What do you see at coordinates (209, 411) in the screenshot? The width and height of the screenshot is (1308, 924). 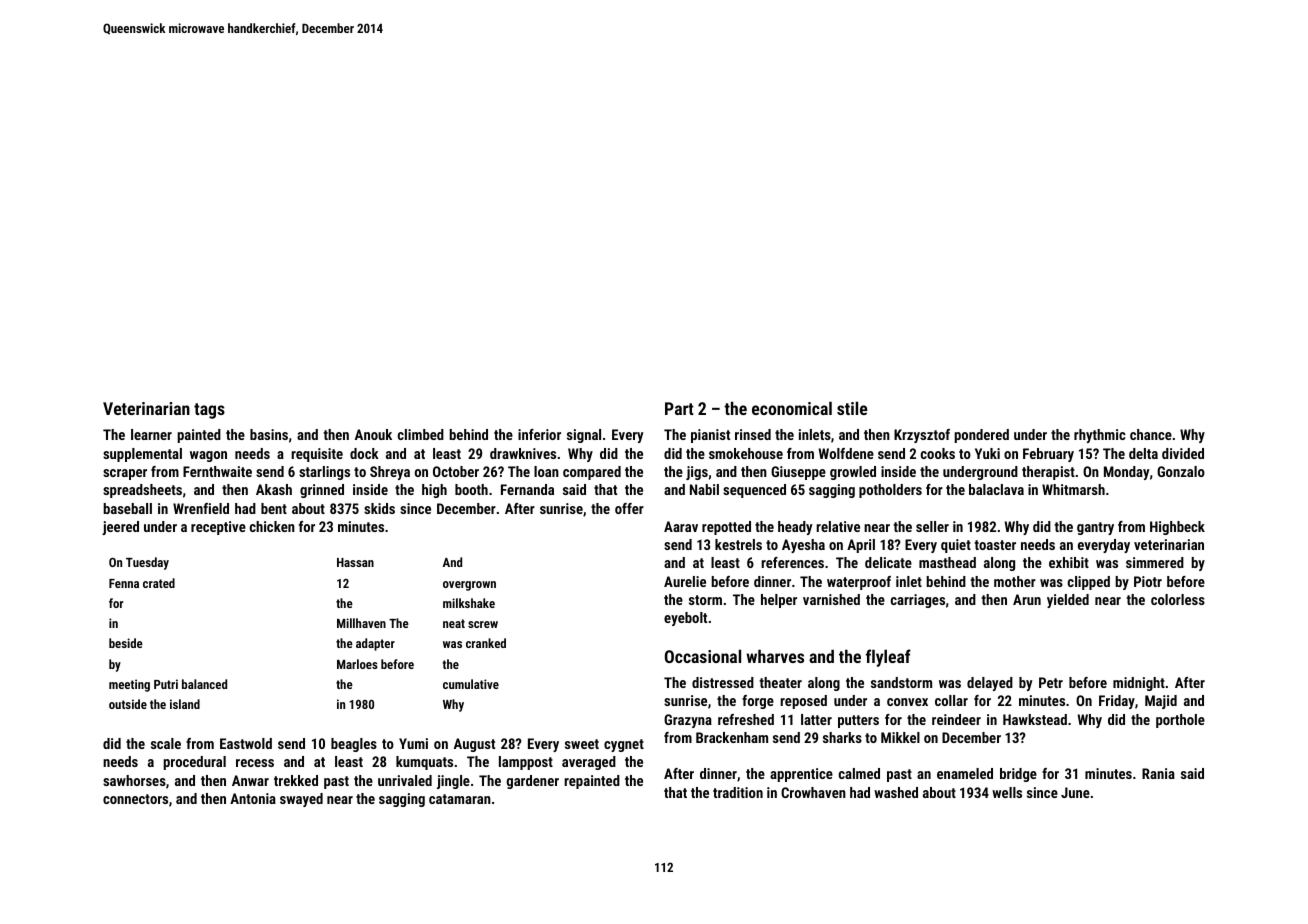 I see `tags` at bounding box center [209, 411].
